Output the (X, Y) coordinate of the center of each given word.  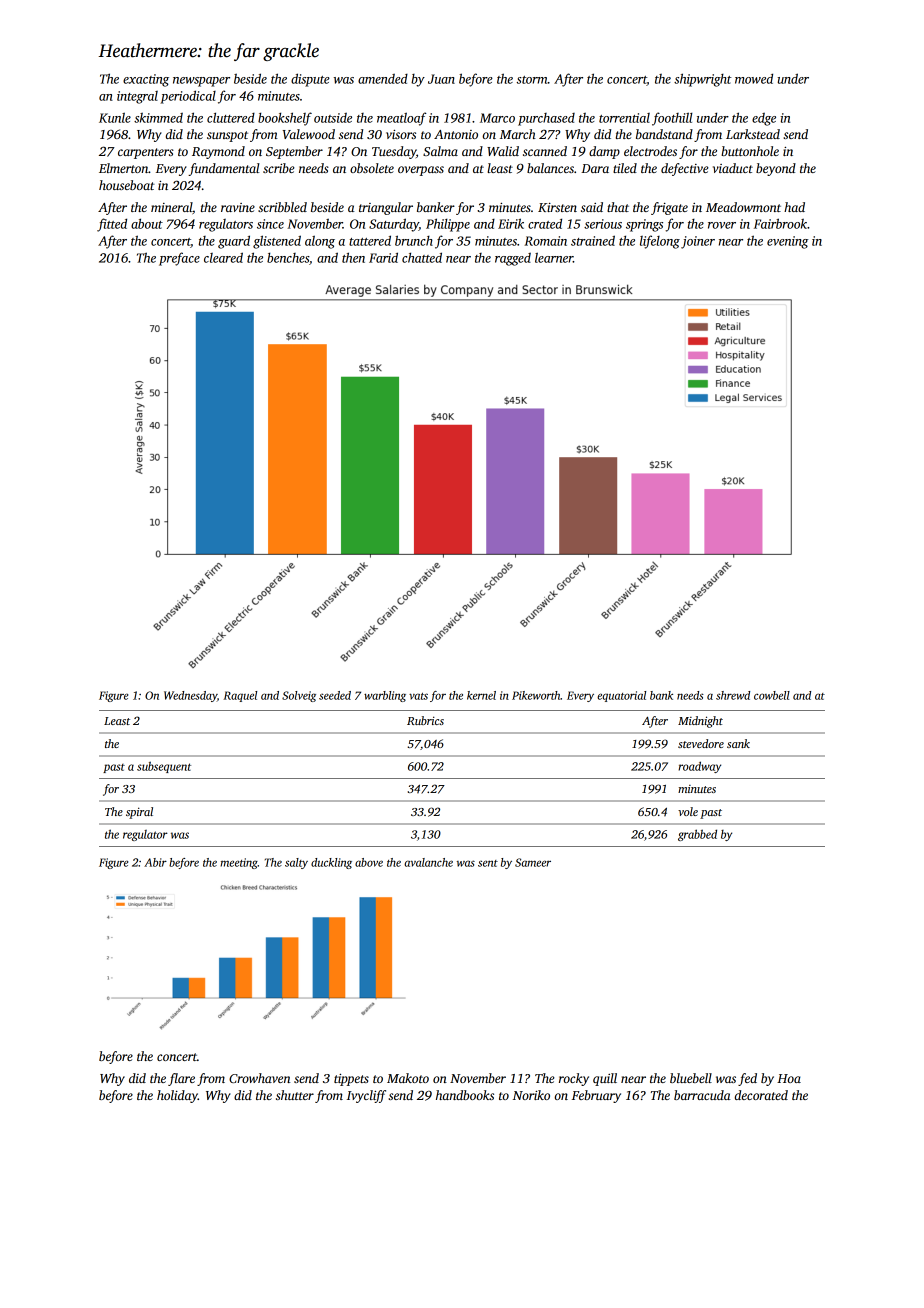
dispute (310, 80)
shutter (295, 1095)
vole (688, 811)
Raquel (240, 696)
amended (383, 79)
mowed (754, 78)
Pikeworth (536, 695)
